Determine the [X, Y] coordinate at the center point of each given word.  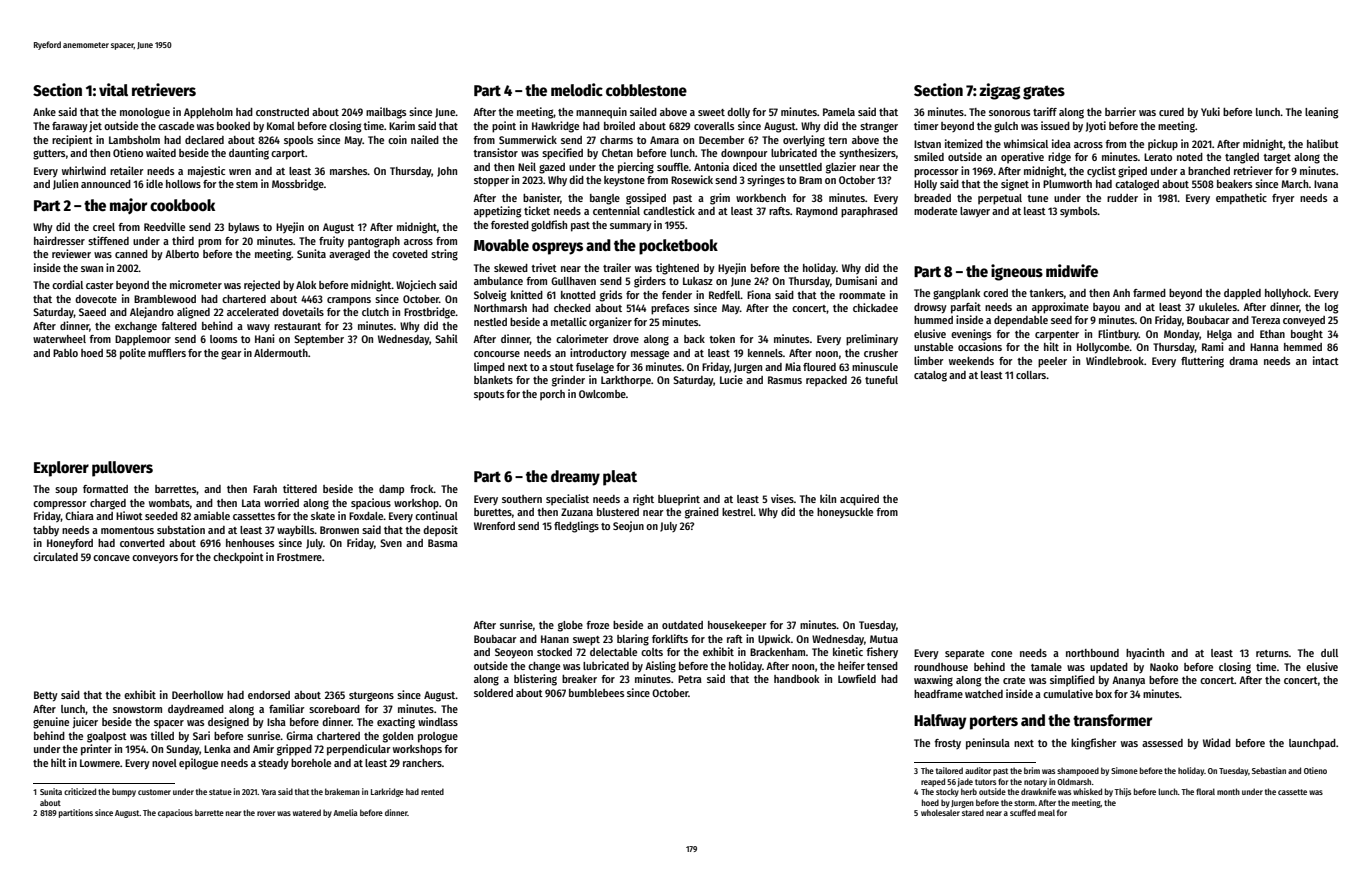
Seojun [628, 526]
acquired [859, 500]
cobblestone [646, 90]
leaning [1321, 113]
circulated [55, 556]
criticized [80, 791]
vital [113, 89]
